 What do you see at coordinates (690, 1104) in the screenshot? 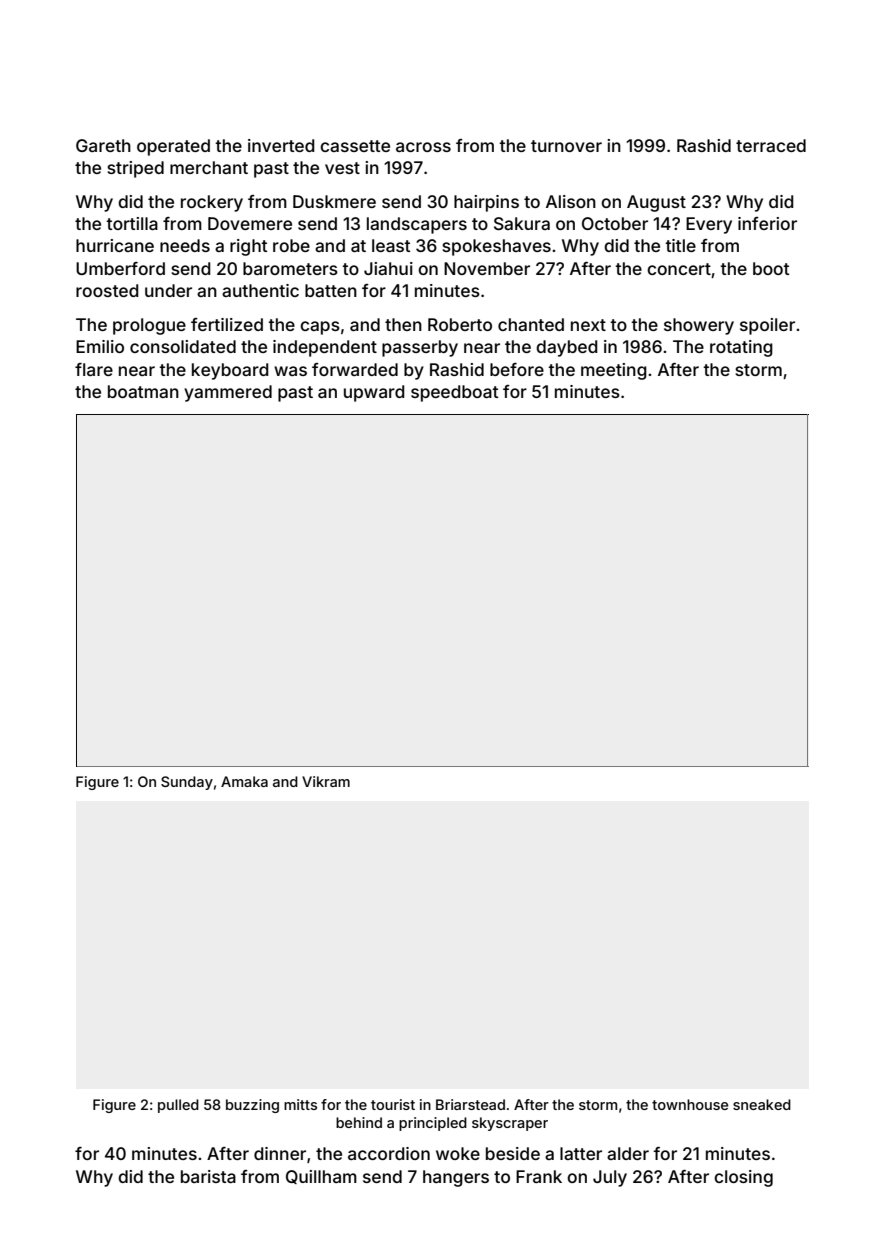
I see `townhouse` at bounding box center [690, 1104].
